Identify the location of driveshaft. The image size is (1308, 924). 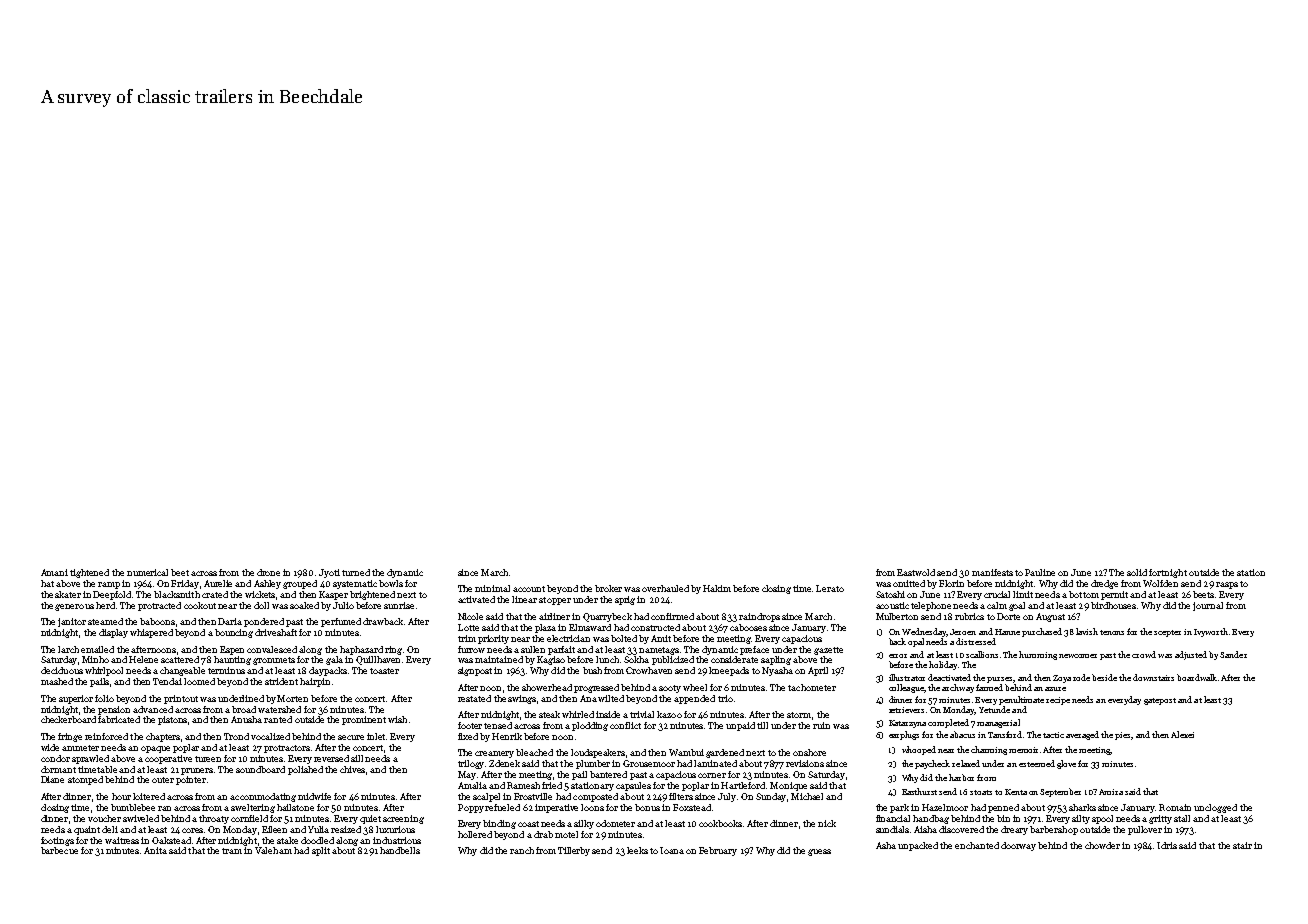
(276, 632).
